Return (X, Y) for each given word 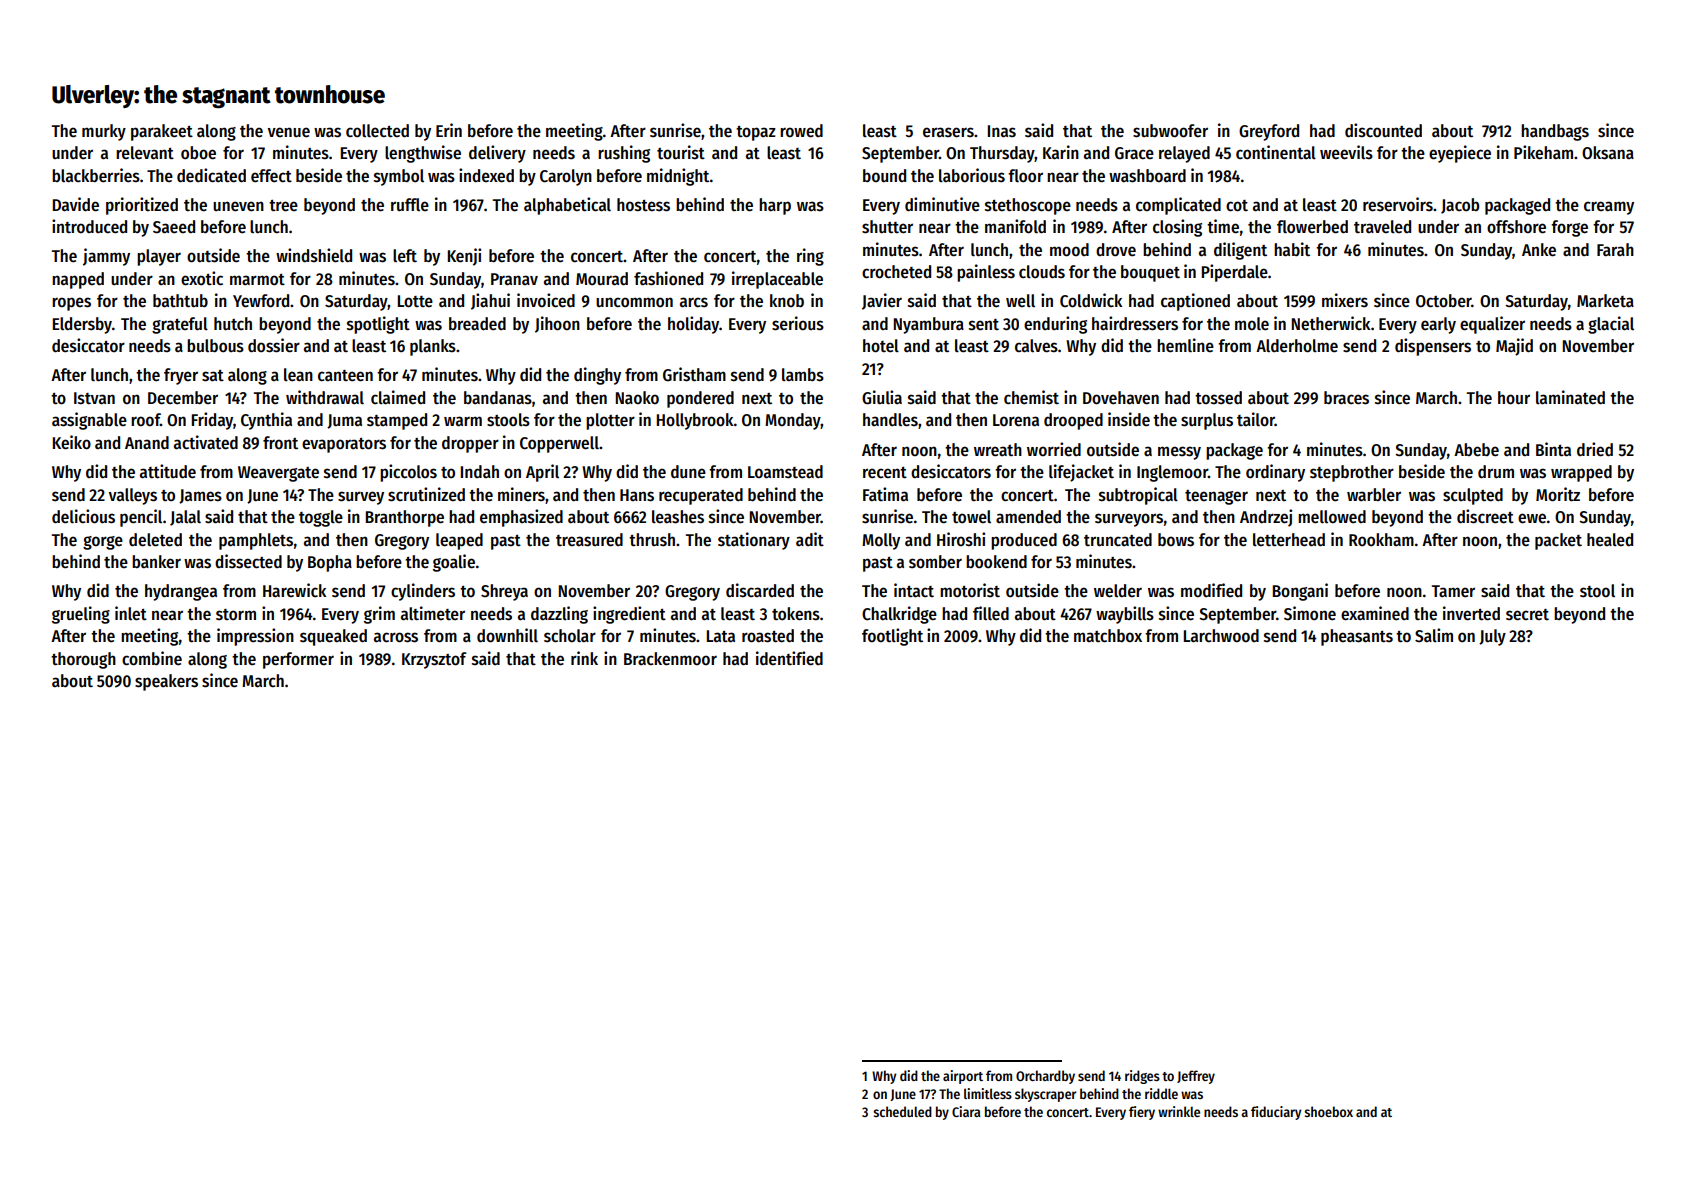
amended (1028, 517)
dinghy (597, 376)
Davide (75, 204)
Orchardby (1045, 1077)
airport (963, 1077)
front (280, 443)
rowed (801, 131)
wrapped (1581, 473)
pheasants (1357, 637)
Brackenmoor (670, 659)
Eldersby (82, 325)
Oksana (1608, 153)
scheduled (902, 1111)
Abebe (1476, 450)
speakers (166, 682)
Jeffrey (1196, 1077)
